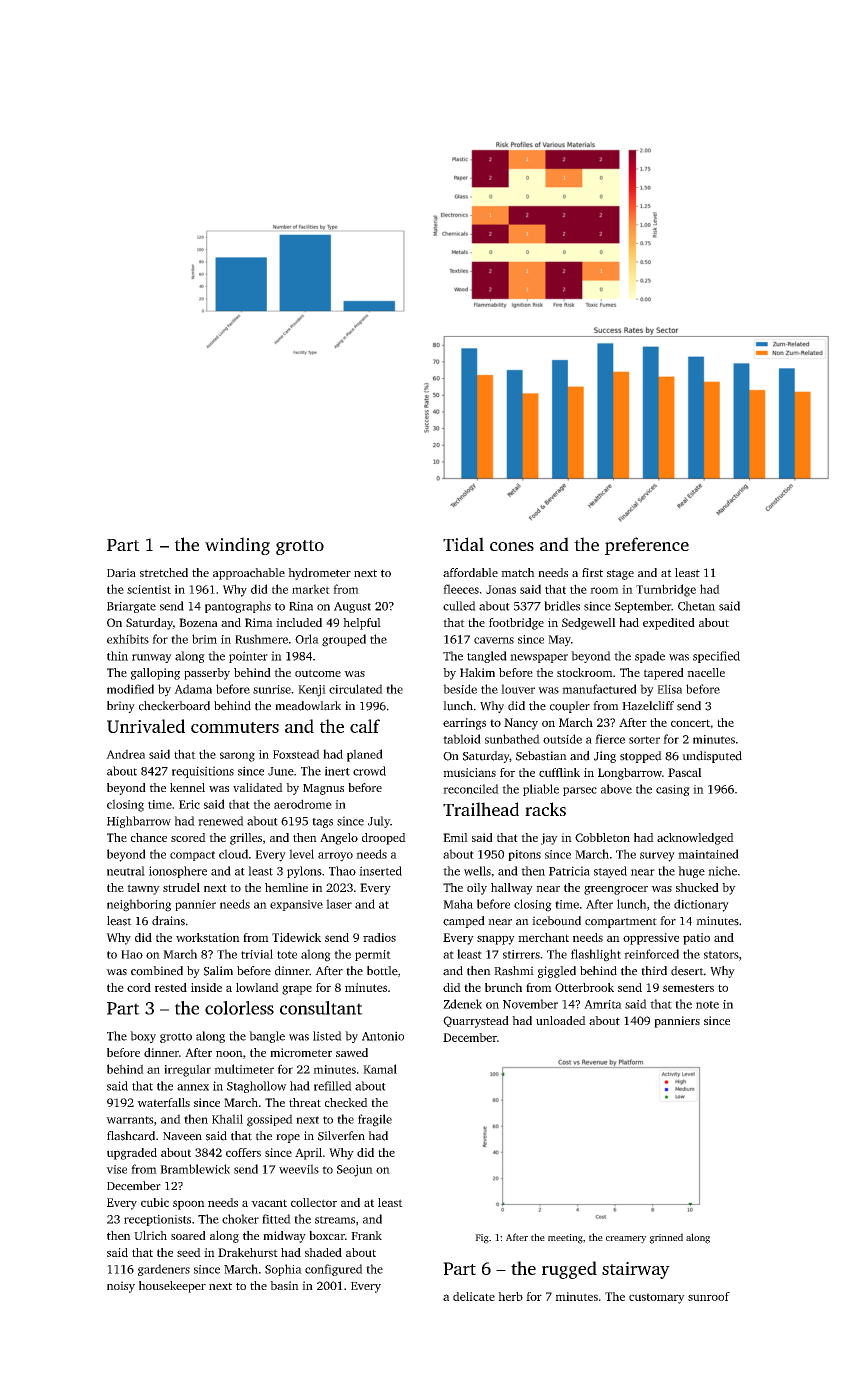 Image resolution: width=849 pixels, height=1400 pixels. I want to click on fragile, so click(375, 1120).
